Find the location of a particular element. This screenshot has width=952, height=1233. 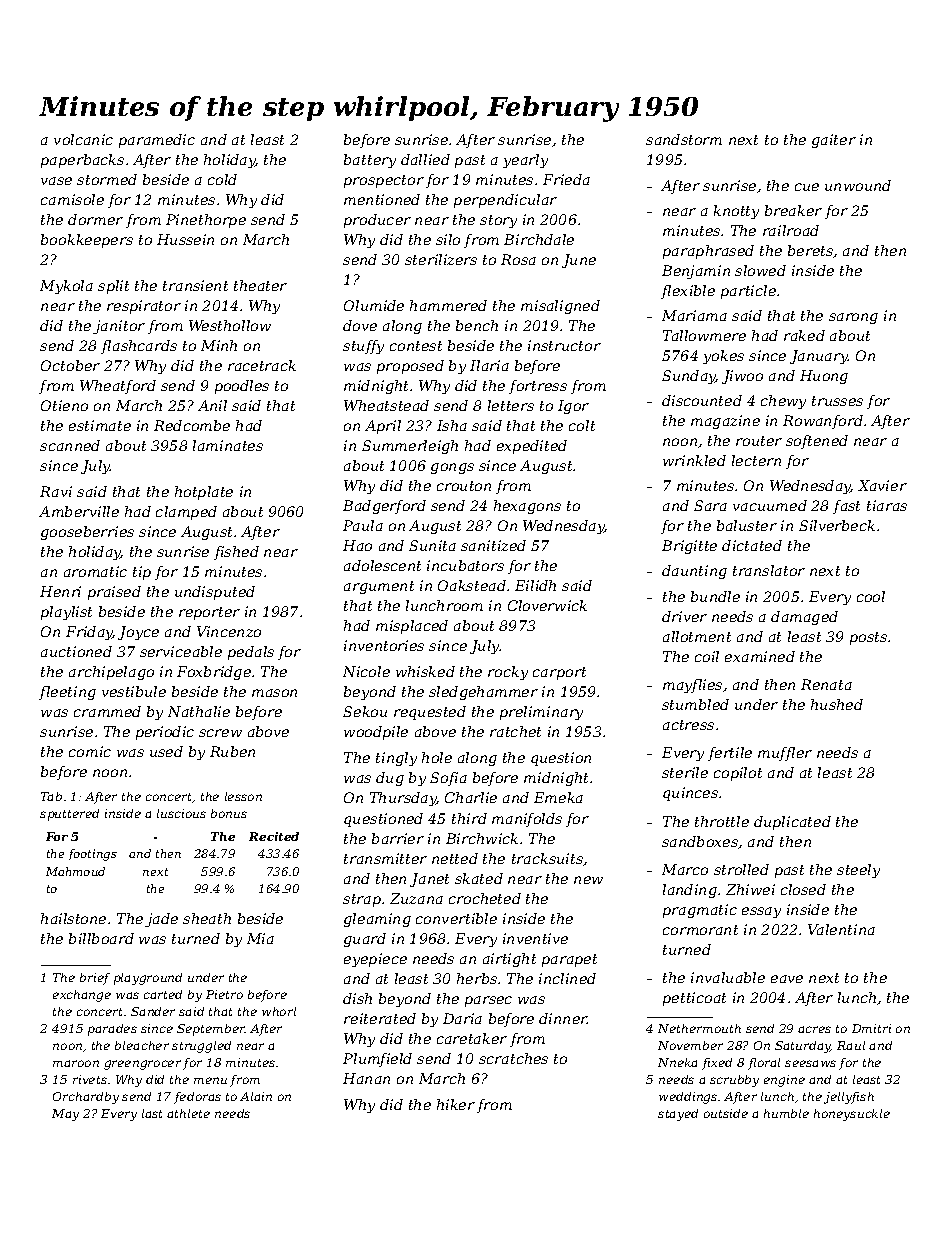

throttle is located at coordinates (722, 821).
